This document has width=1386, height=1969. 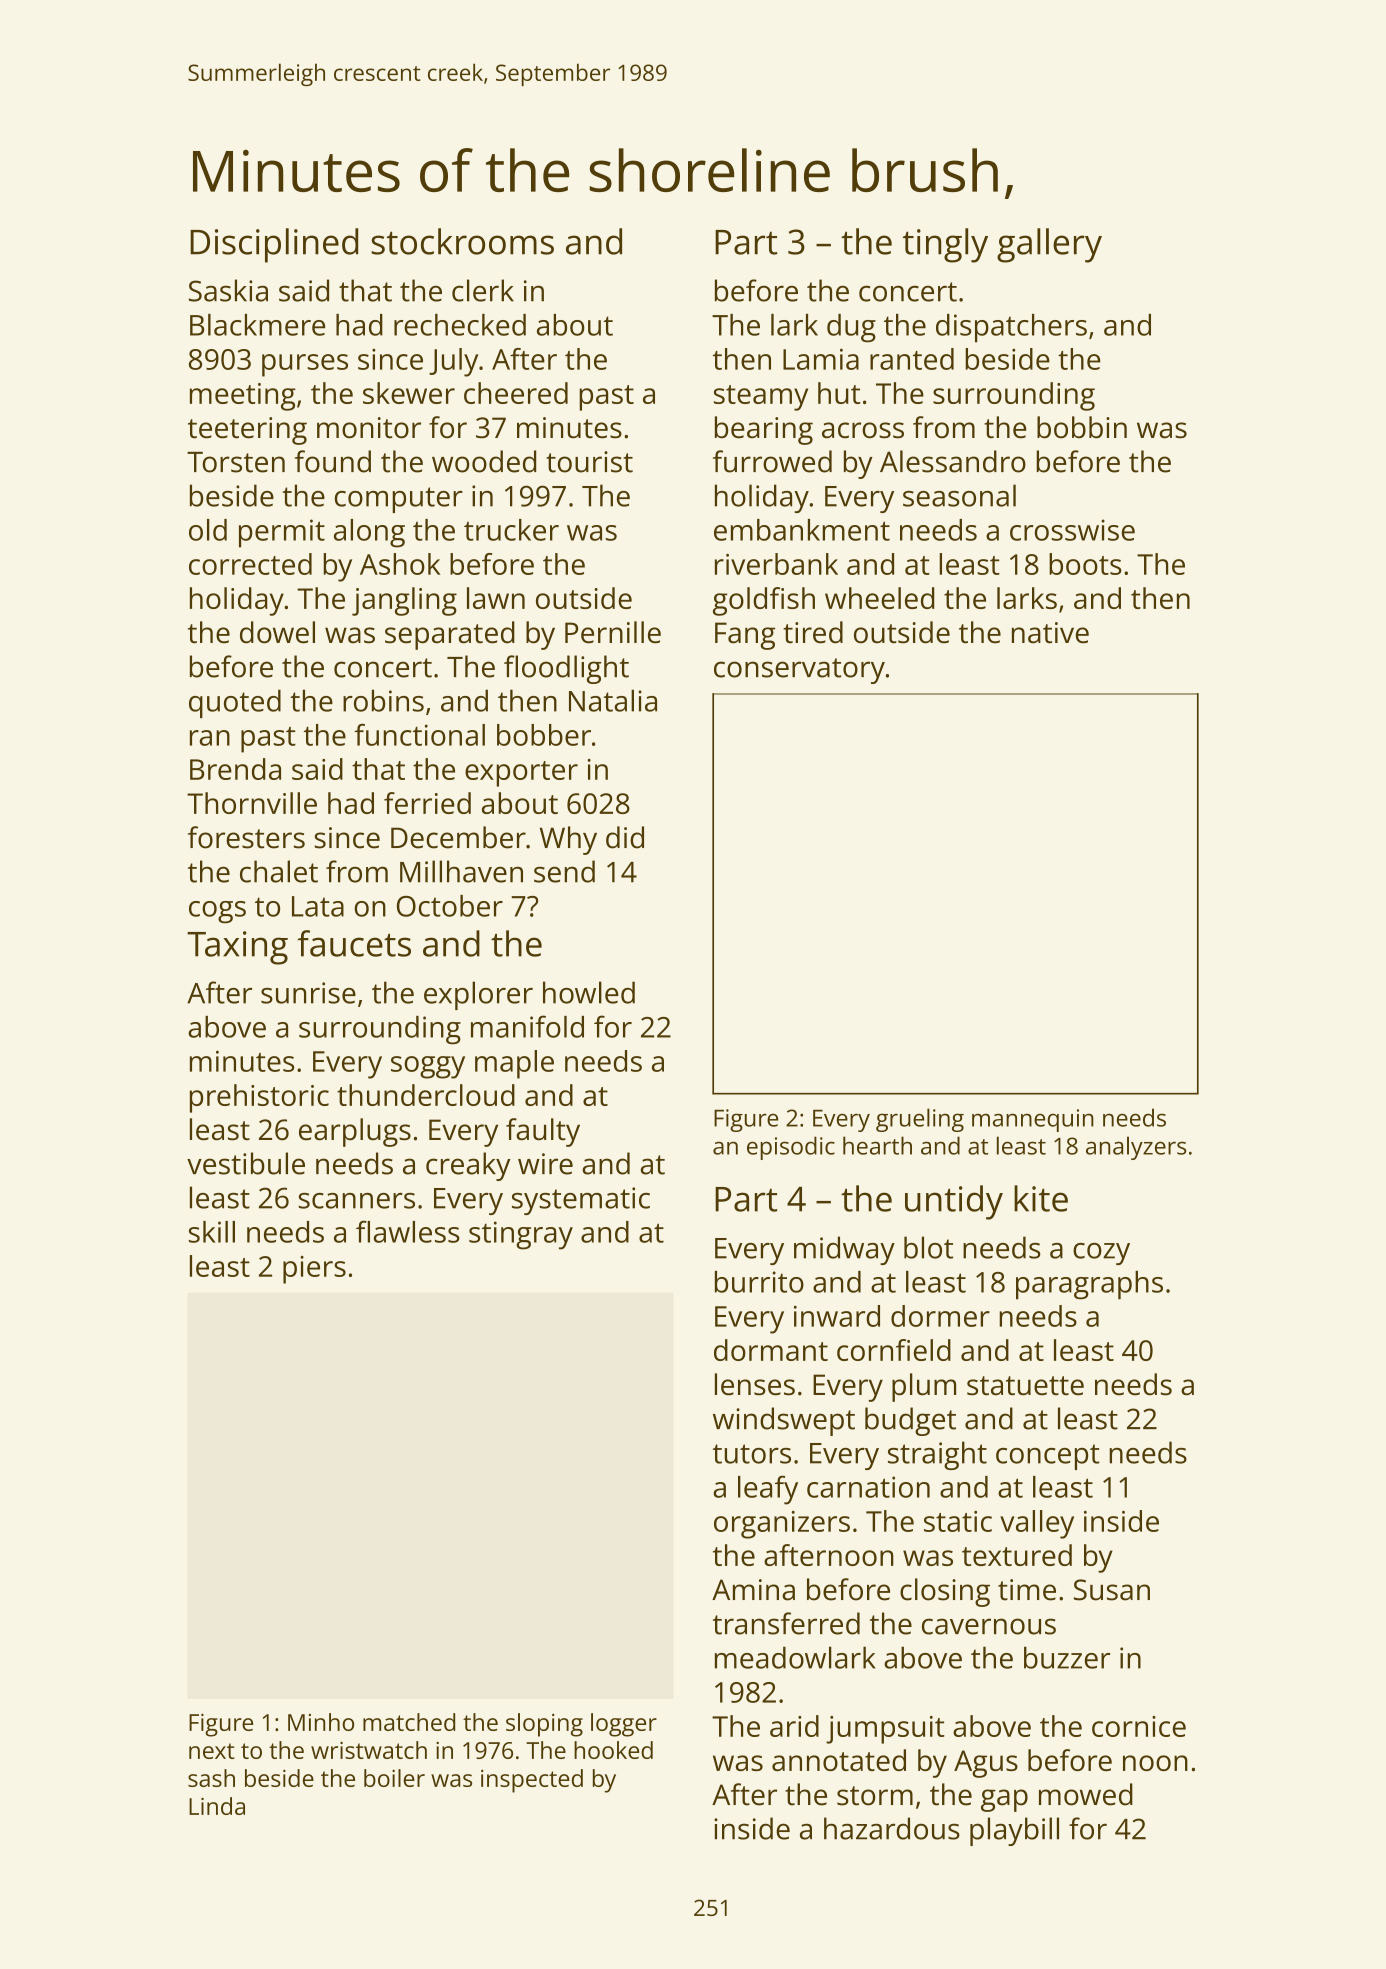 What do you see at coordinates (279, 871) in the document?
I see `chalet` at bounding box center [279, 871].
